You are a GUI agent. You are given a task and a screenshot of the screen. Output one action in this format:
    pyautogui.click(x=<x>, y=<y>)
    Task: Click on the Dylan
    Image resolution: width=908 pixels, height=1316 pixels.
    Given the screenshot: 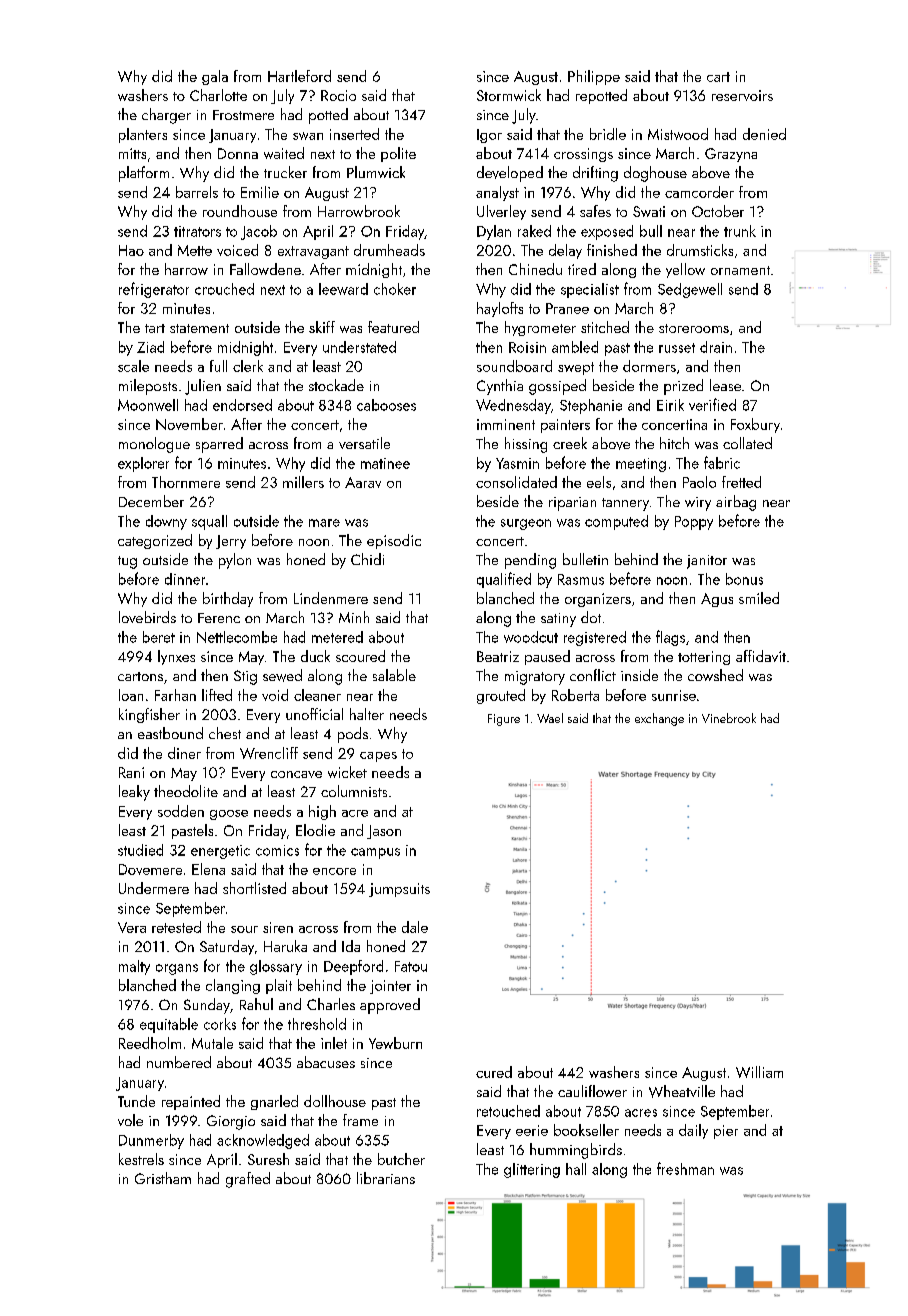 What is the action you would take?
    pyautogui.click(x=494, y=232)
